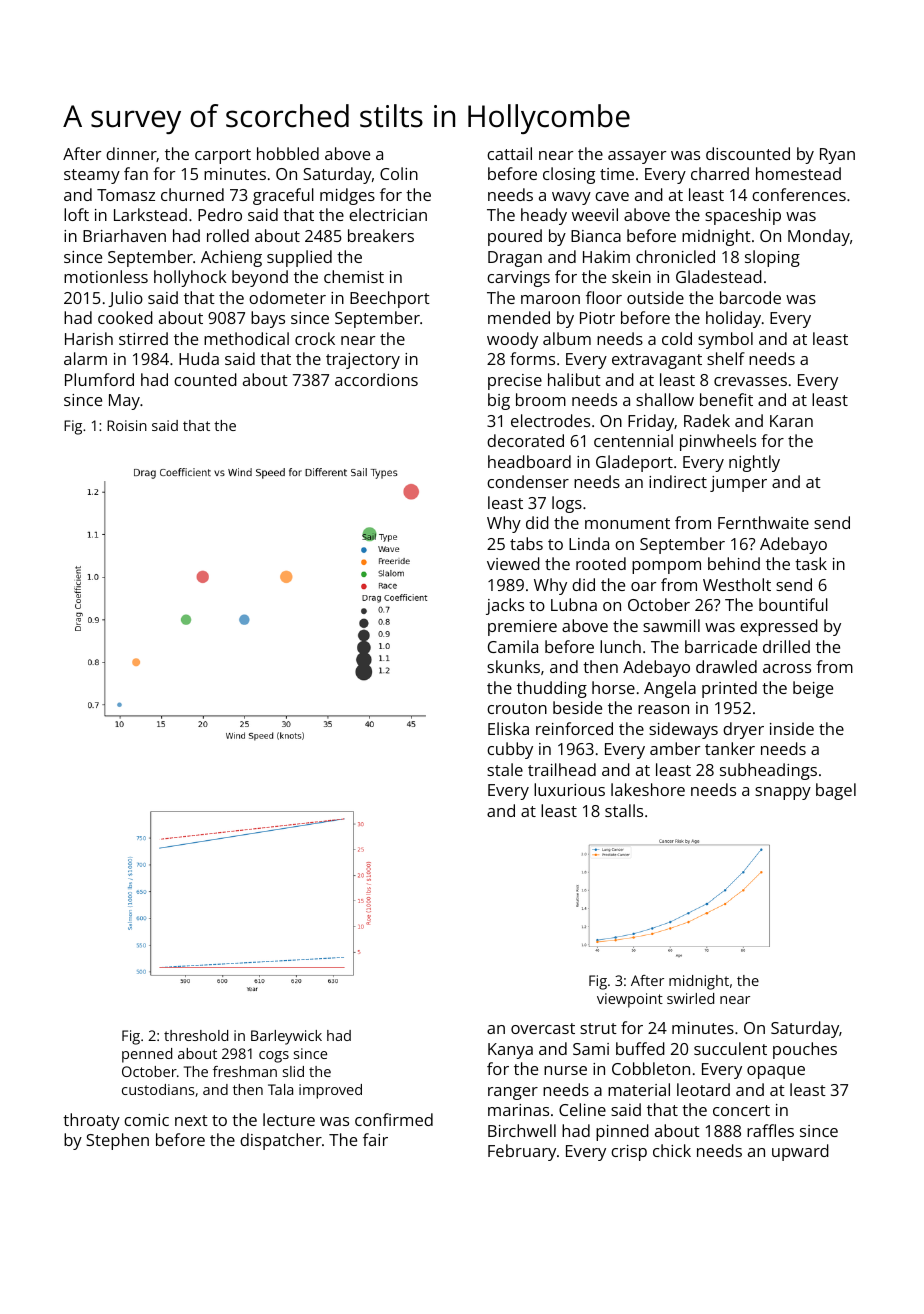 The image size is (924, 1314). What do you see at coordinates (526, 543) in the screenshot?
I see `tabs` at bounding box center [526, 543].
